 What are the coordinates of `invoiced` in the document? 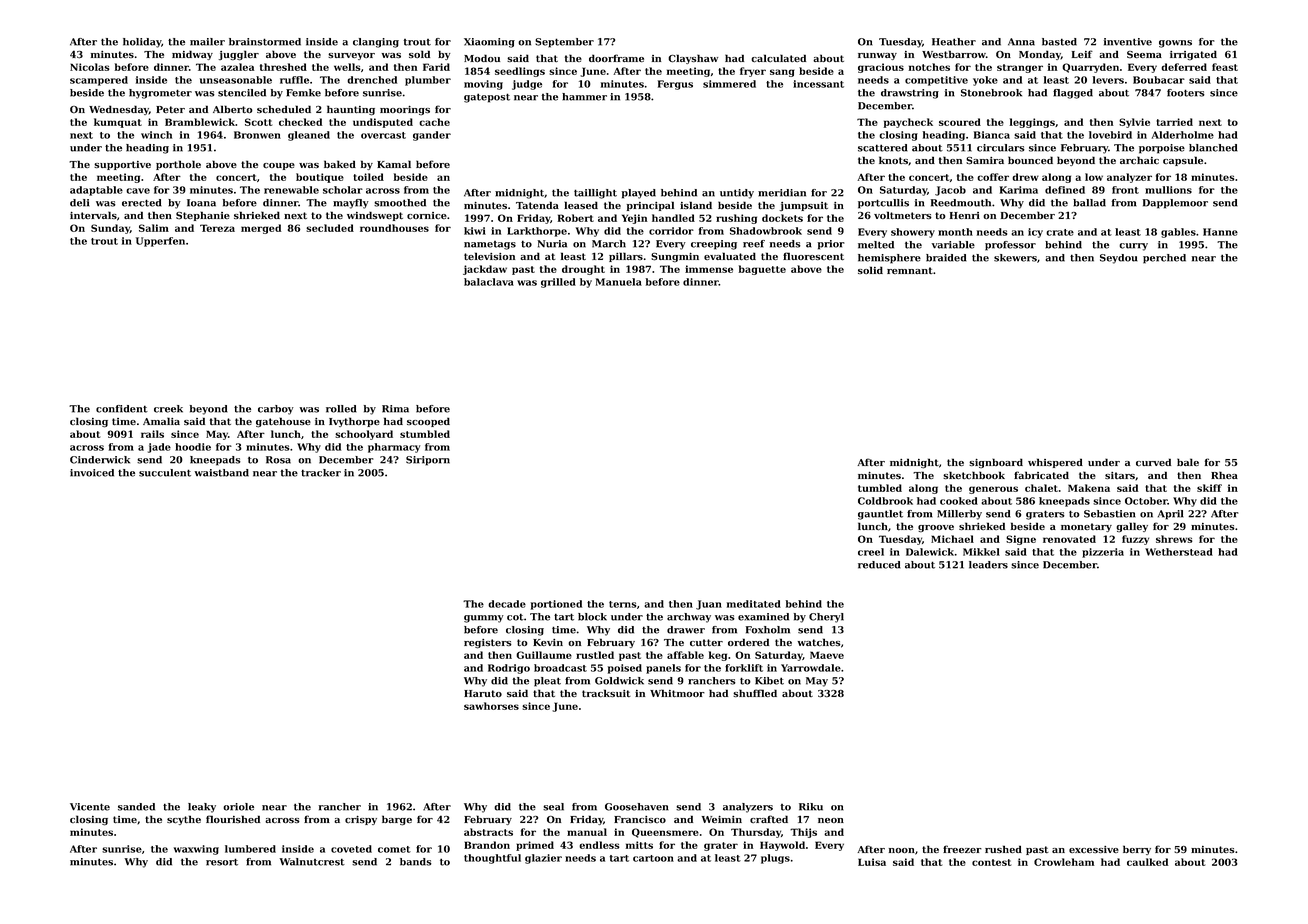 It's located at (92, 473).
